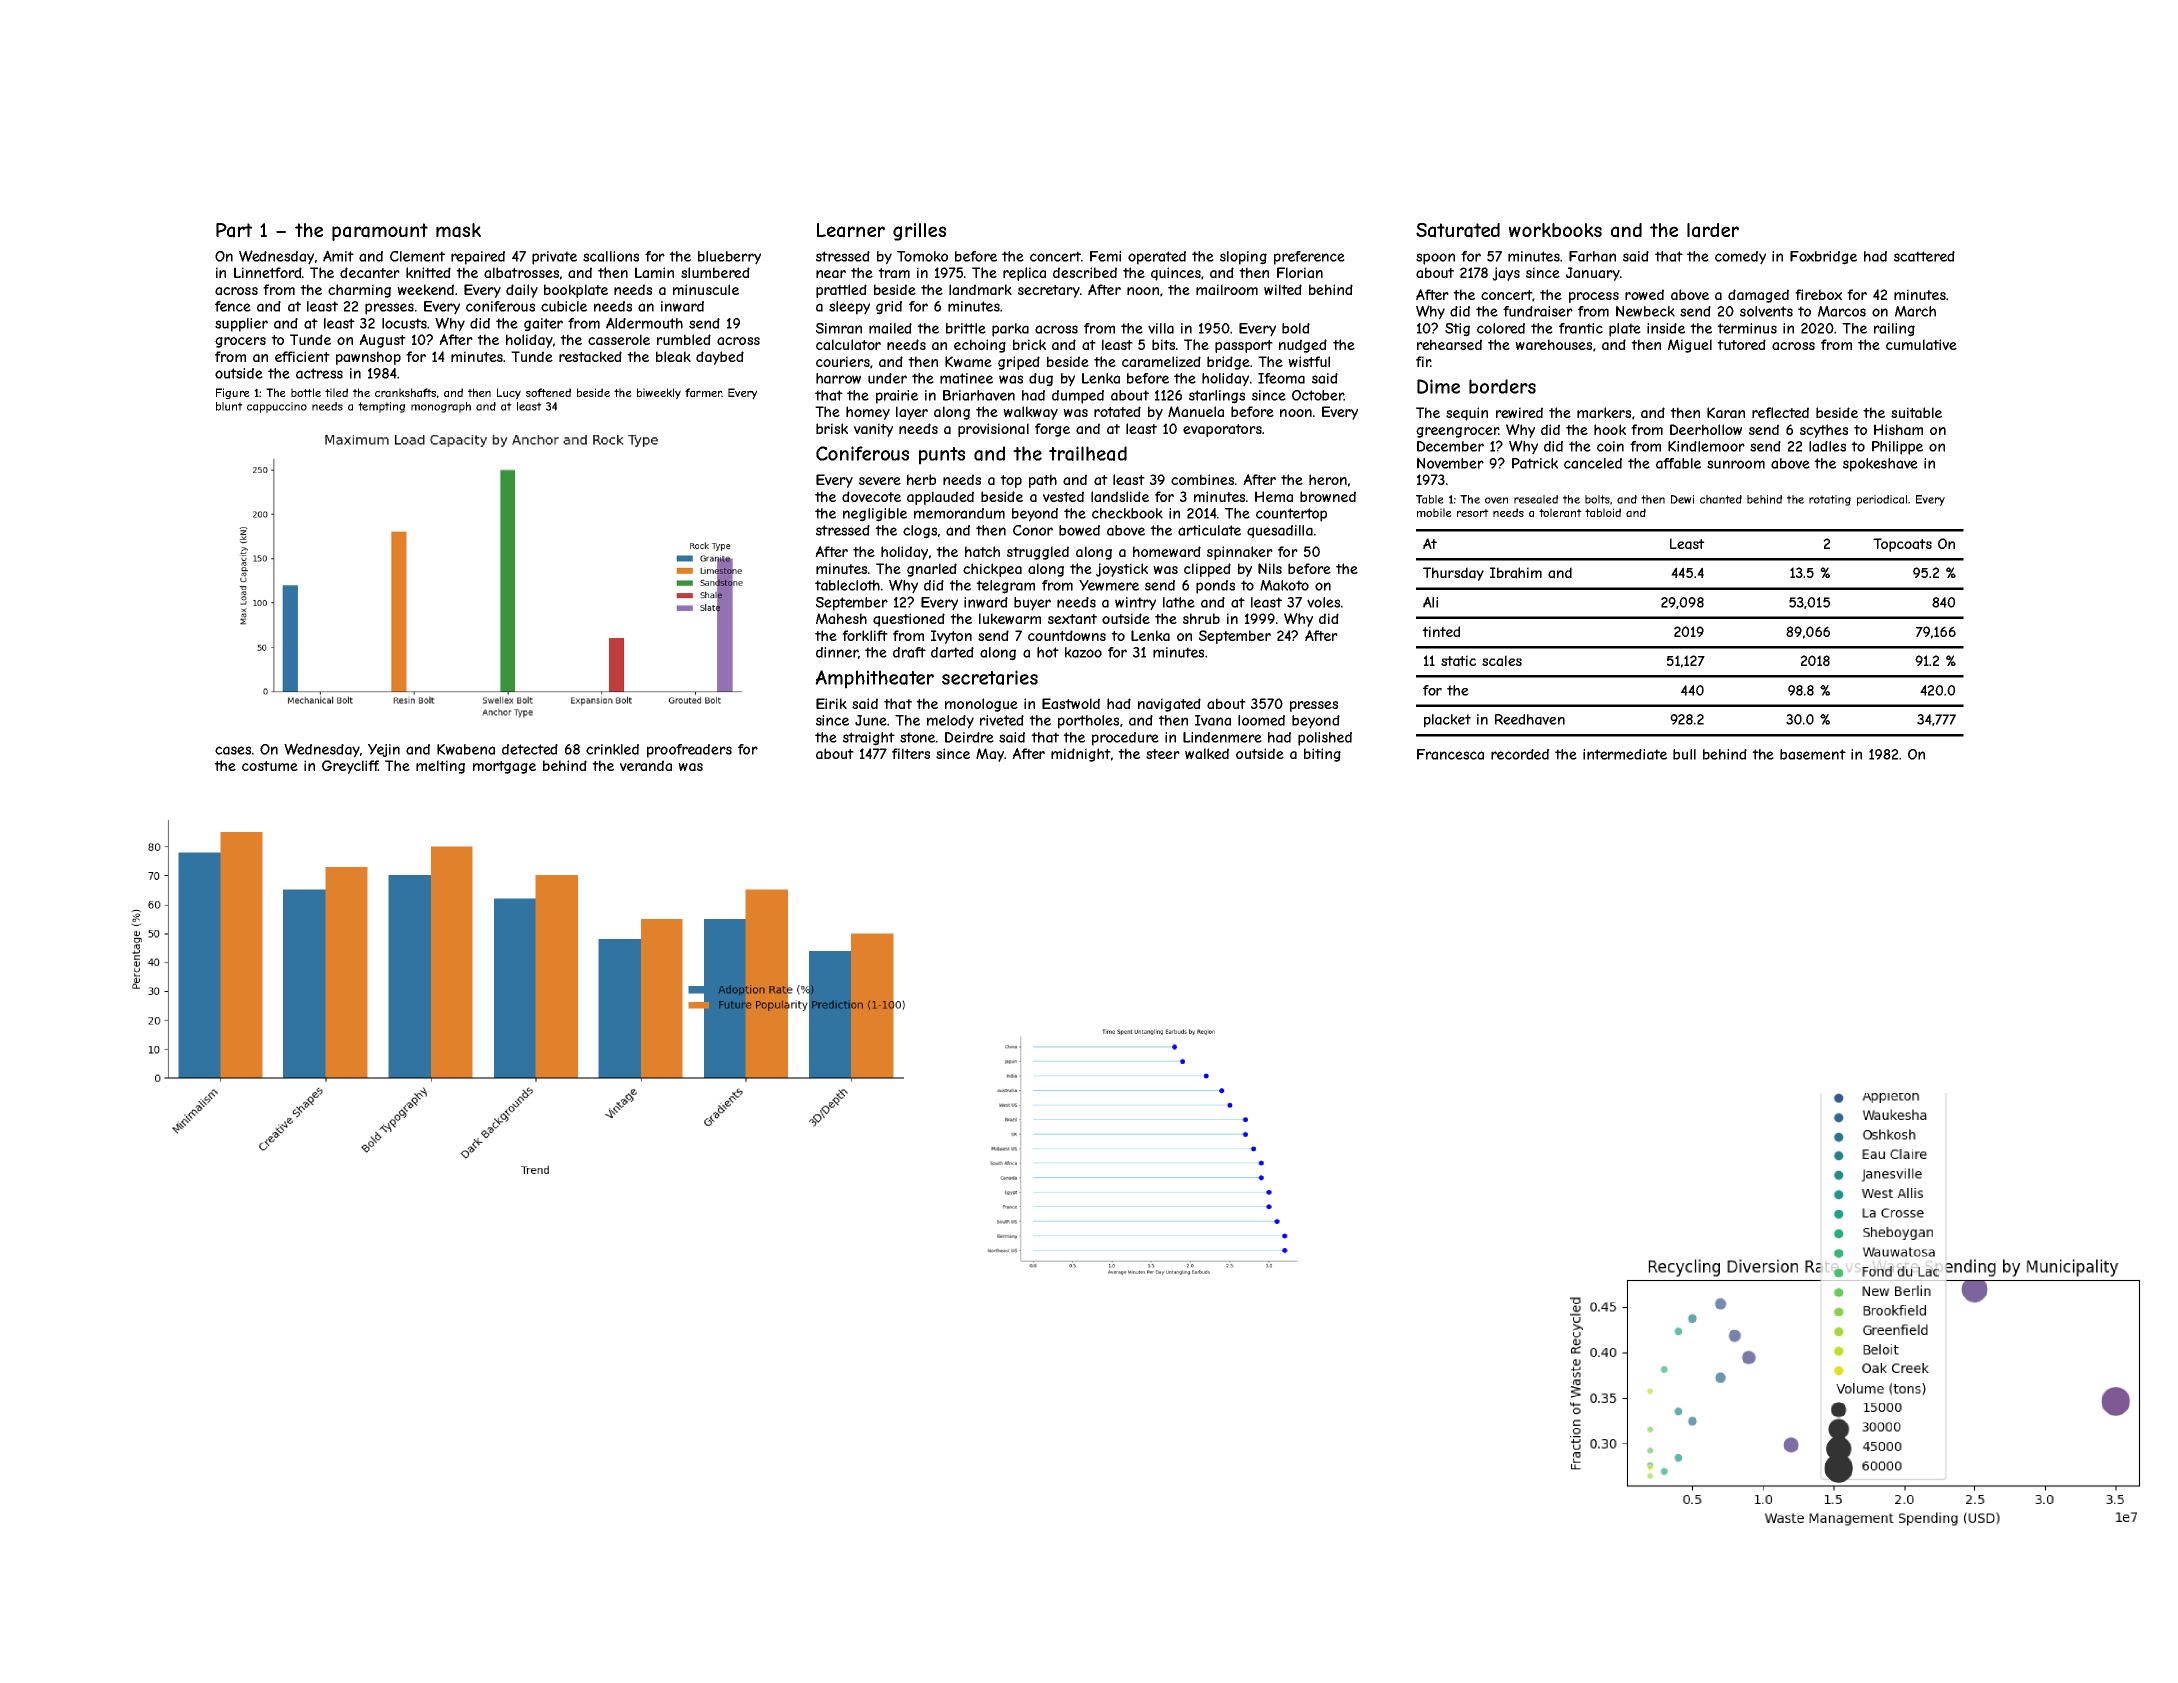  Describe the element at coordinates (1519, 412) in the image. I see `rewired` at that location.
